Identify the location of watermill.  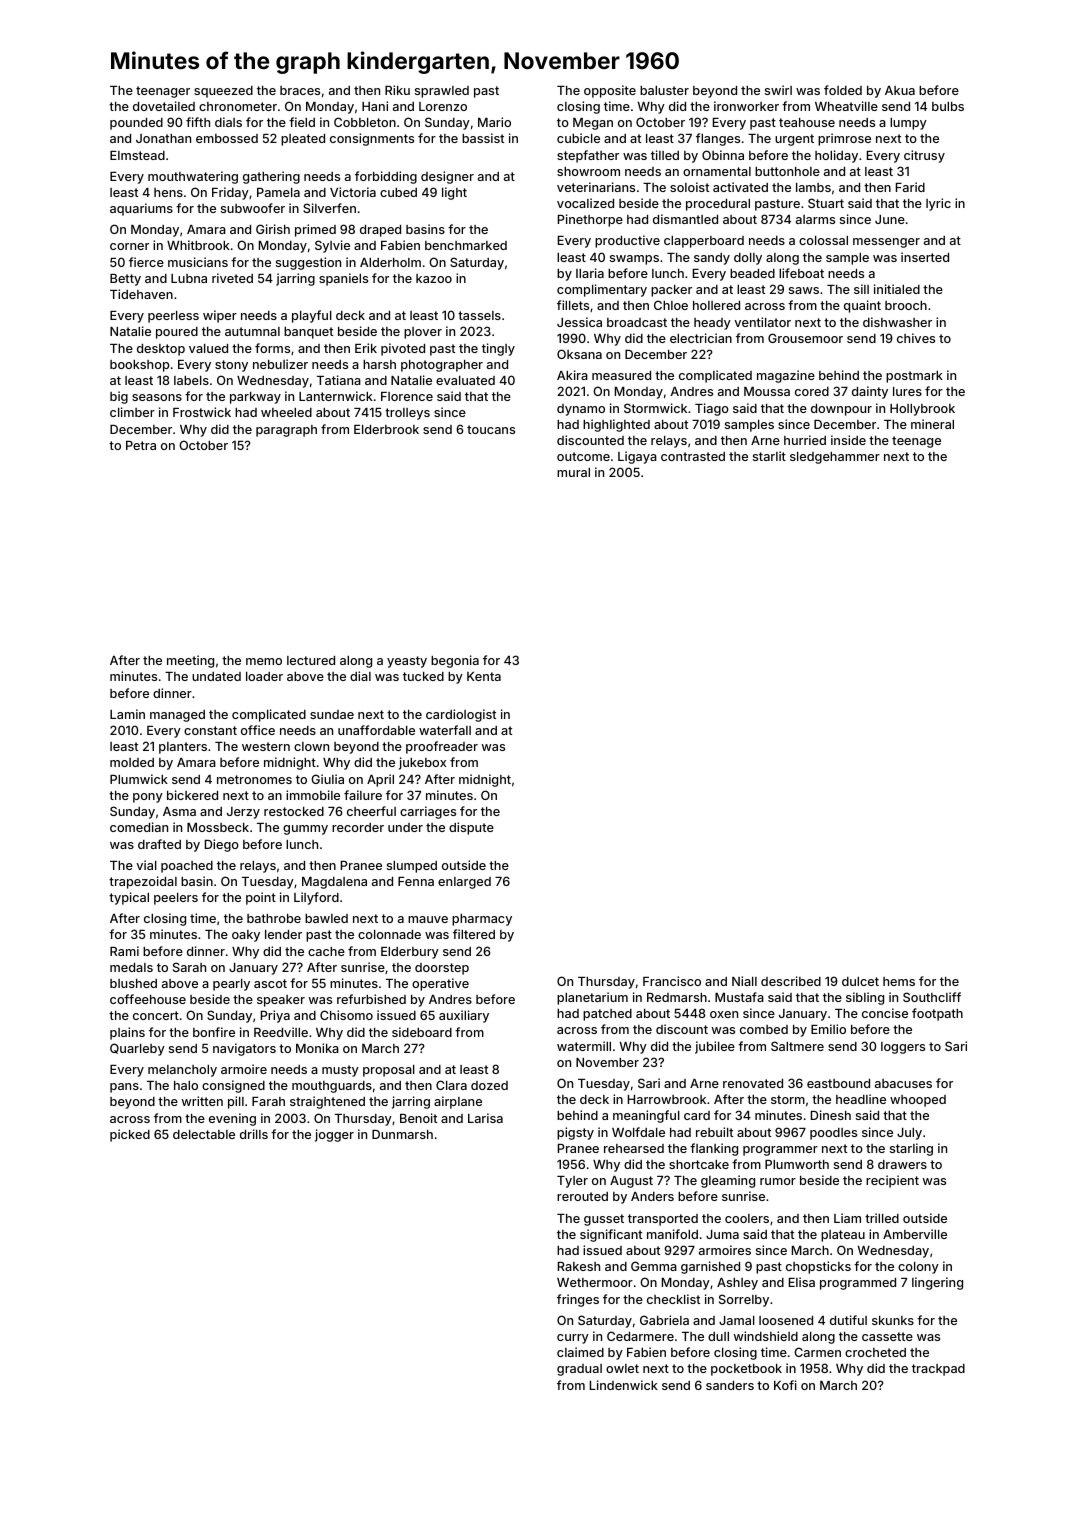
(584, 1046).
